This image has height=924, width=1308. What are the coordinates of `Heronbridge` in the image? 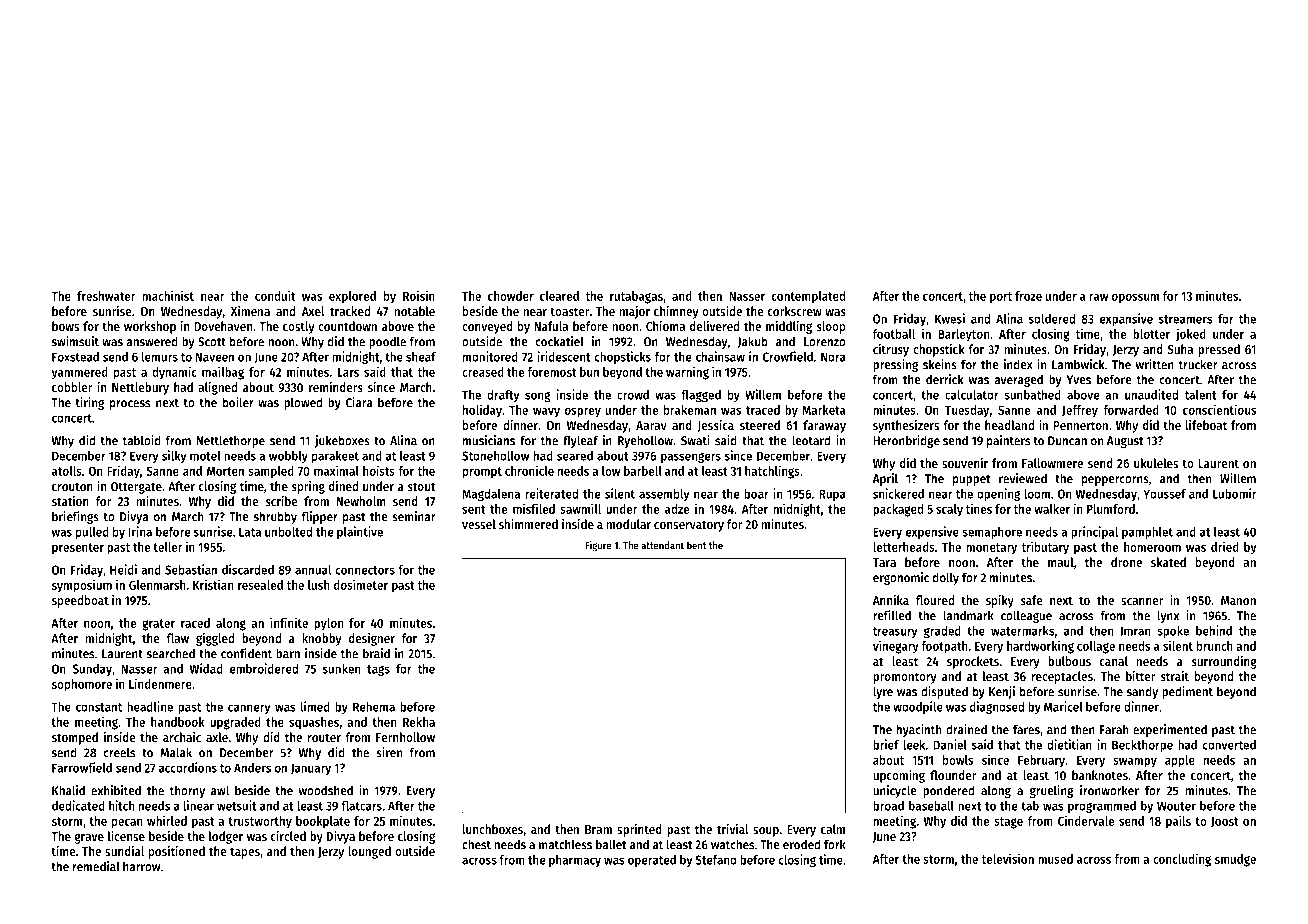 It's located at (906, 441).
